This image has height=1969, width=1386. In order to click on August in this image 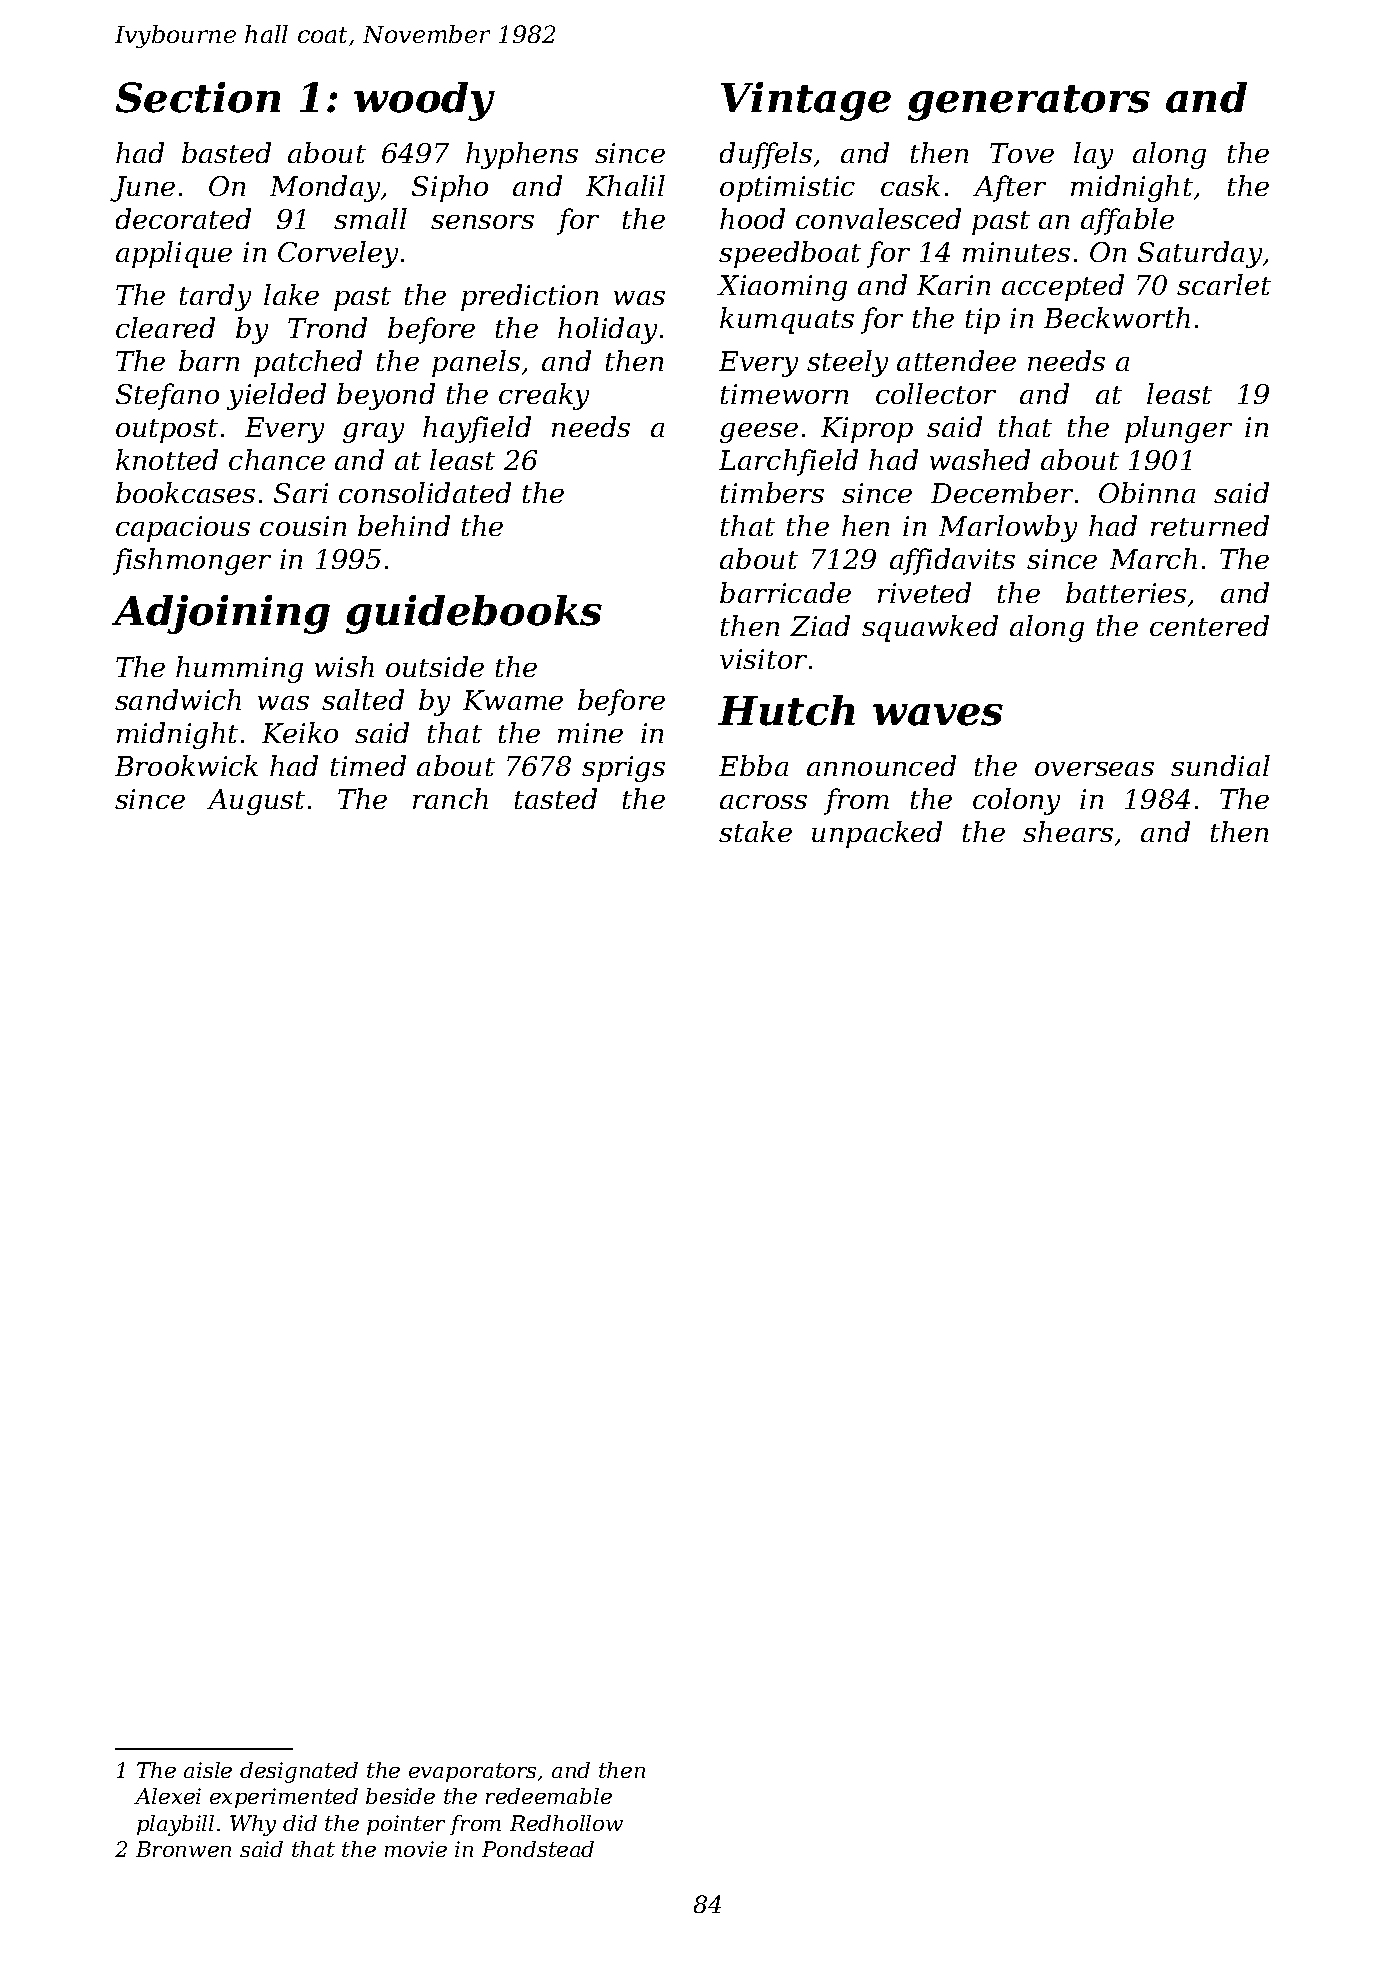, I will do `click(256, 802)`.
